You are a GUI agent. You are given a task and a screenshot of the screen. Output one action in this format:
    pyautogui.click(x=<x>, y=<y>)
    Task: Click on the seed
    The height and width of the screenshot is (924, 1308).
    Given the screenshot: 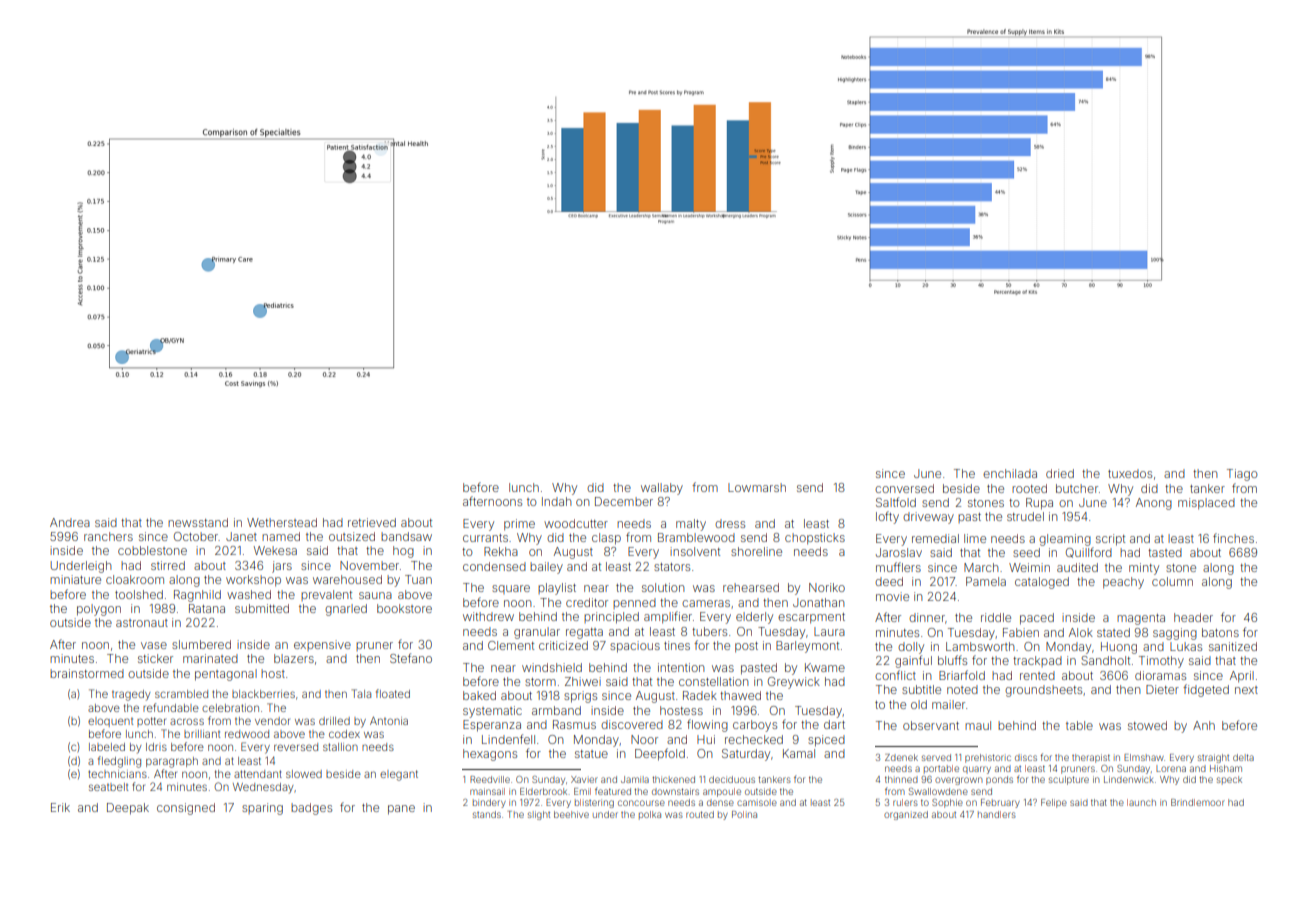 What is the action you would take?
    pyautogui.click(x=1026, y=552)
